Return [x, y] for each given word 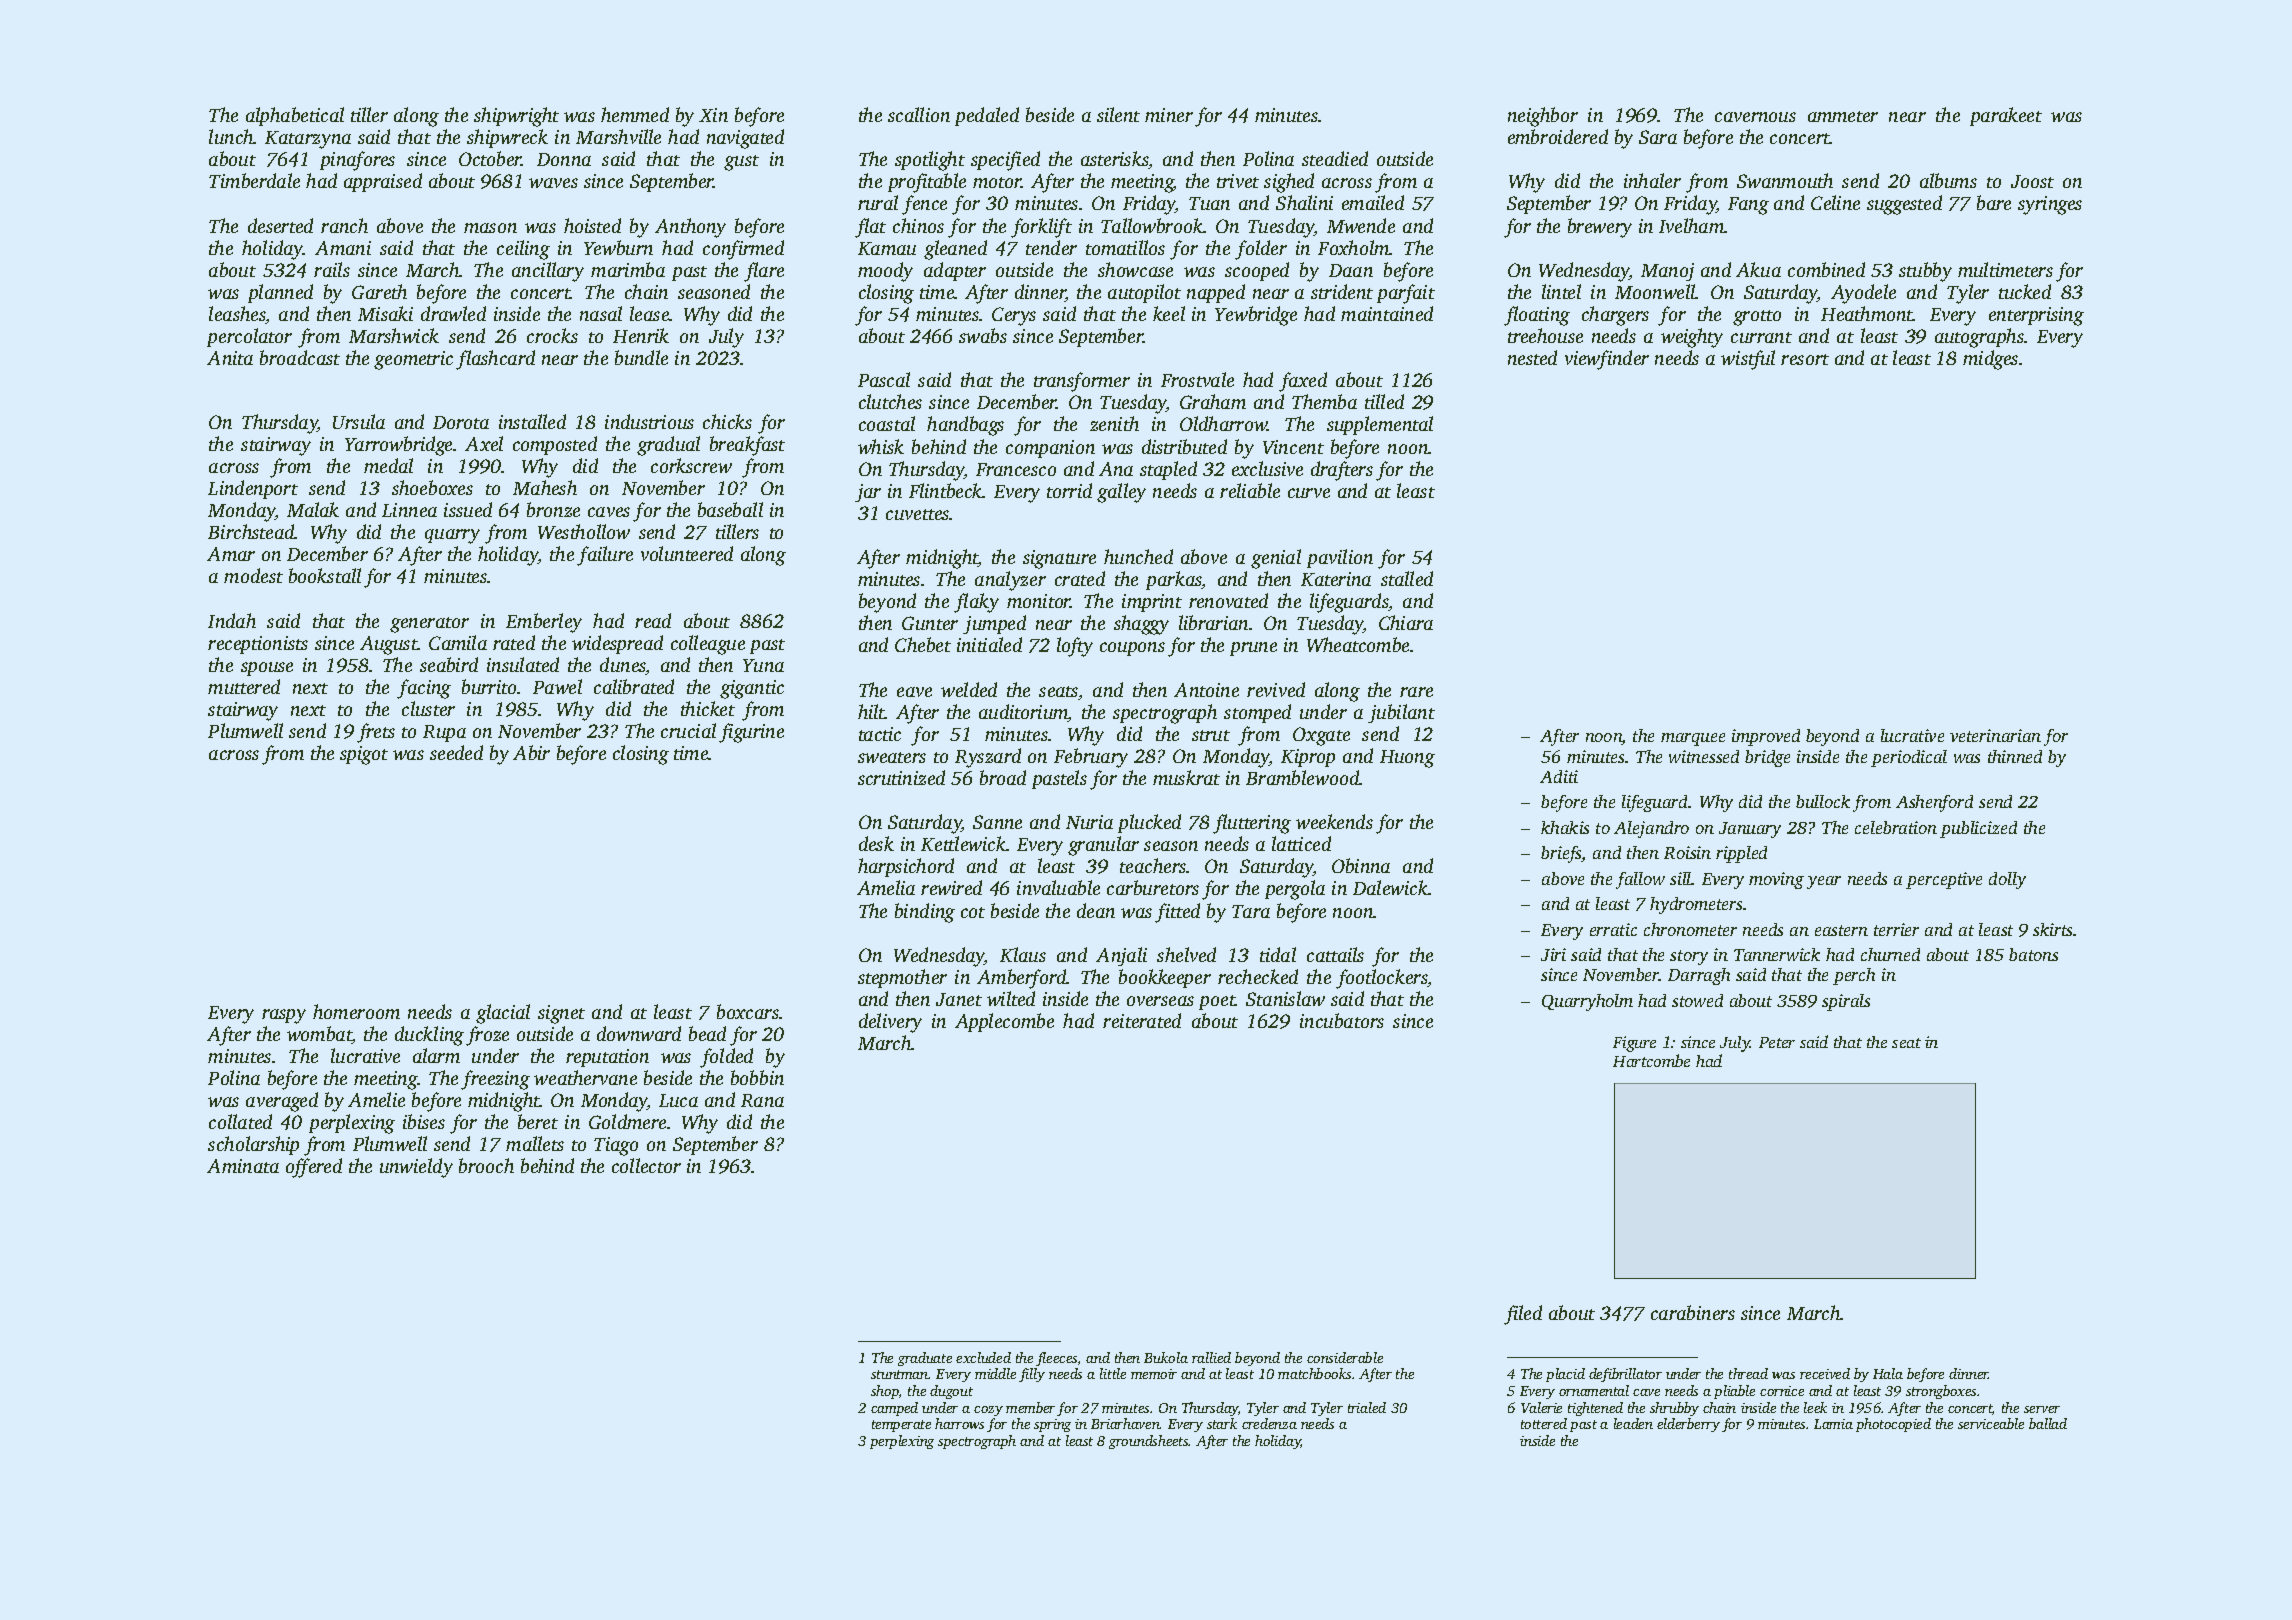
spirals [1846, 1002]
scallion [919, 114]
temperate [901, 1426]
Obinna [1361, 865]
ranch [344, 225]
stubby [1925, 272]
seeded [456, 752]
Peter [1777, 1042]
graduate [925, 1359]
